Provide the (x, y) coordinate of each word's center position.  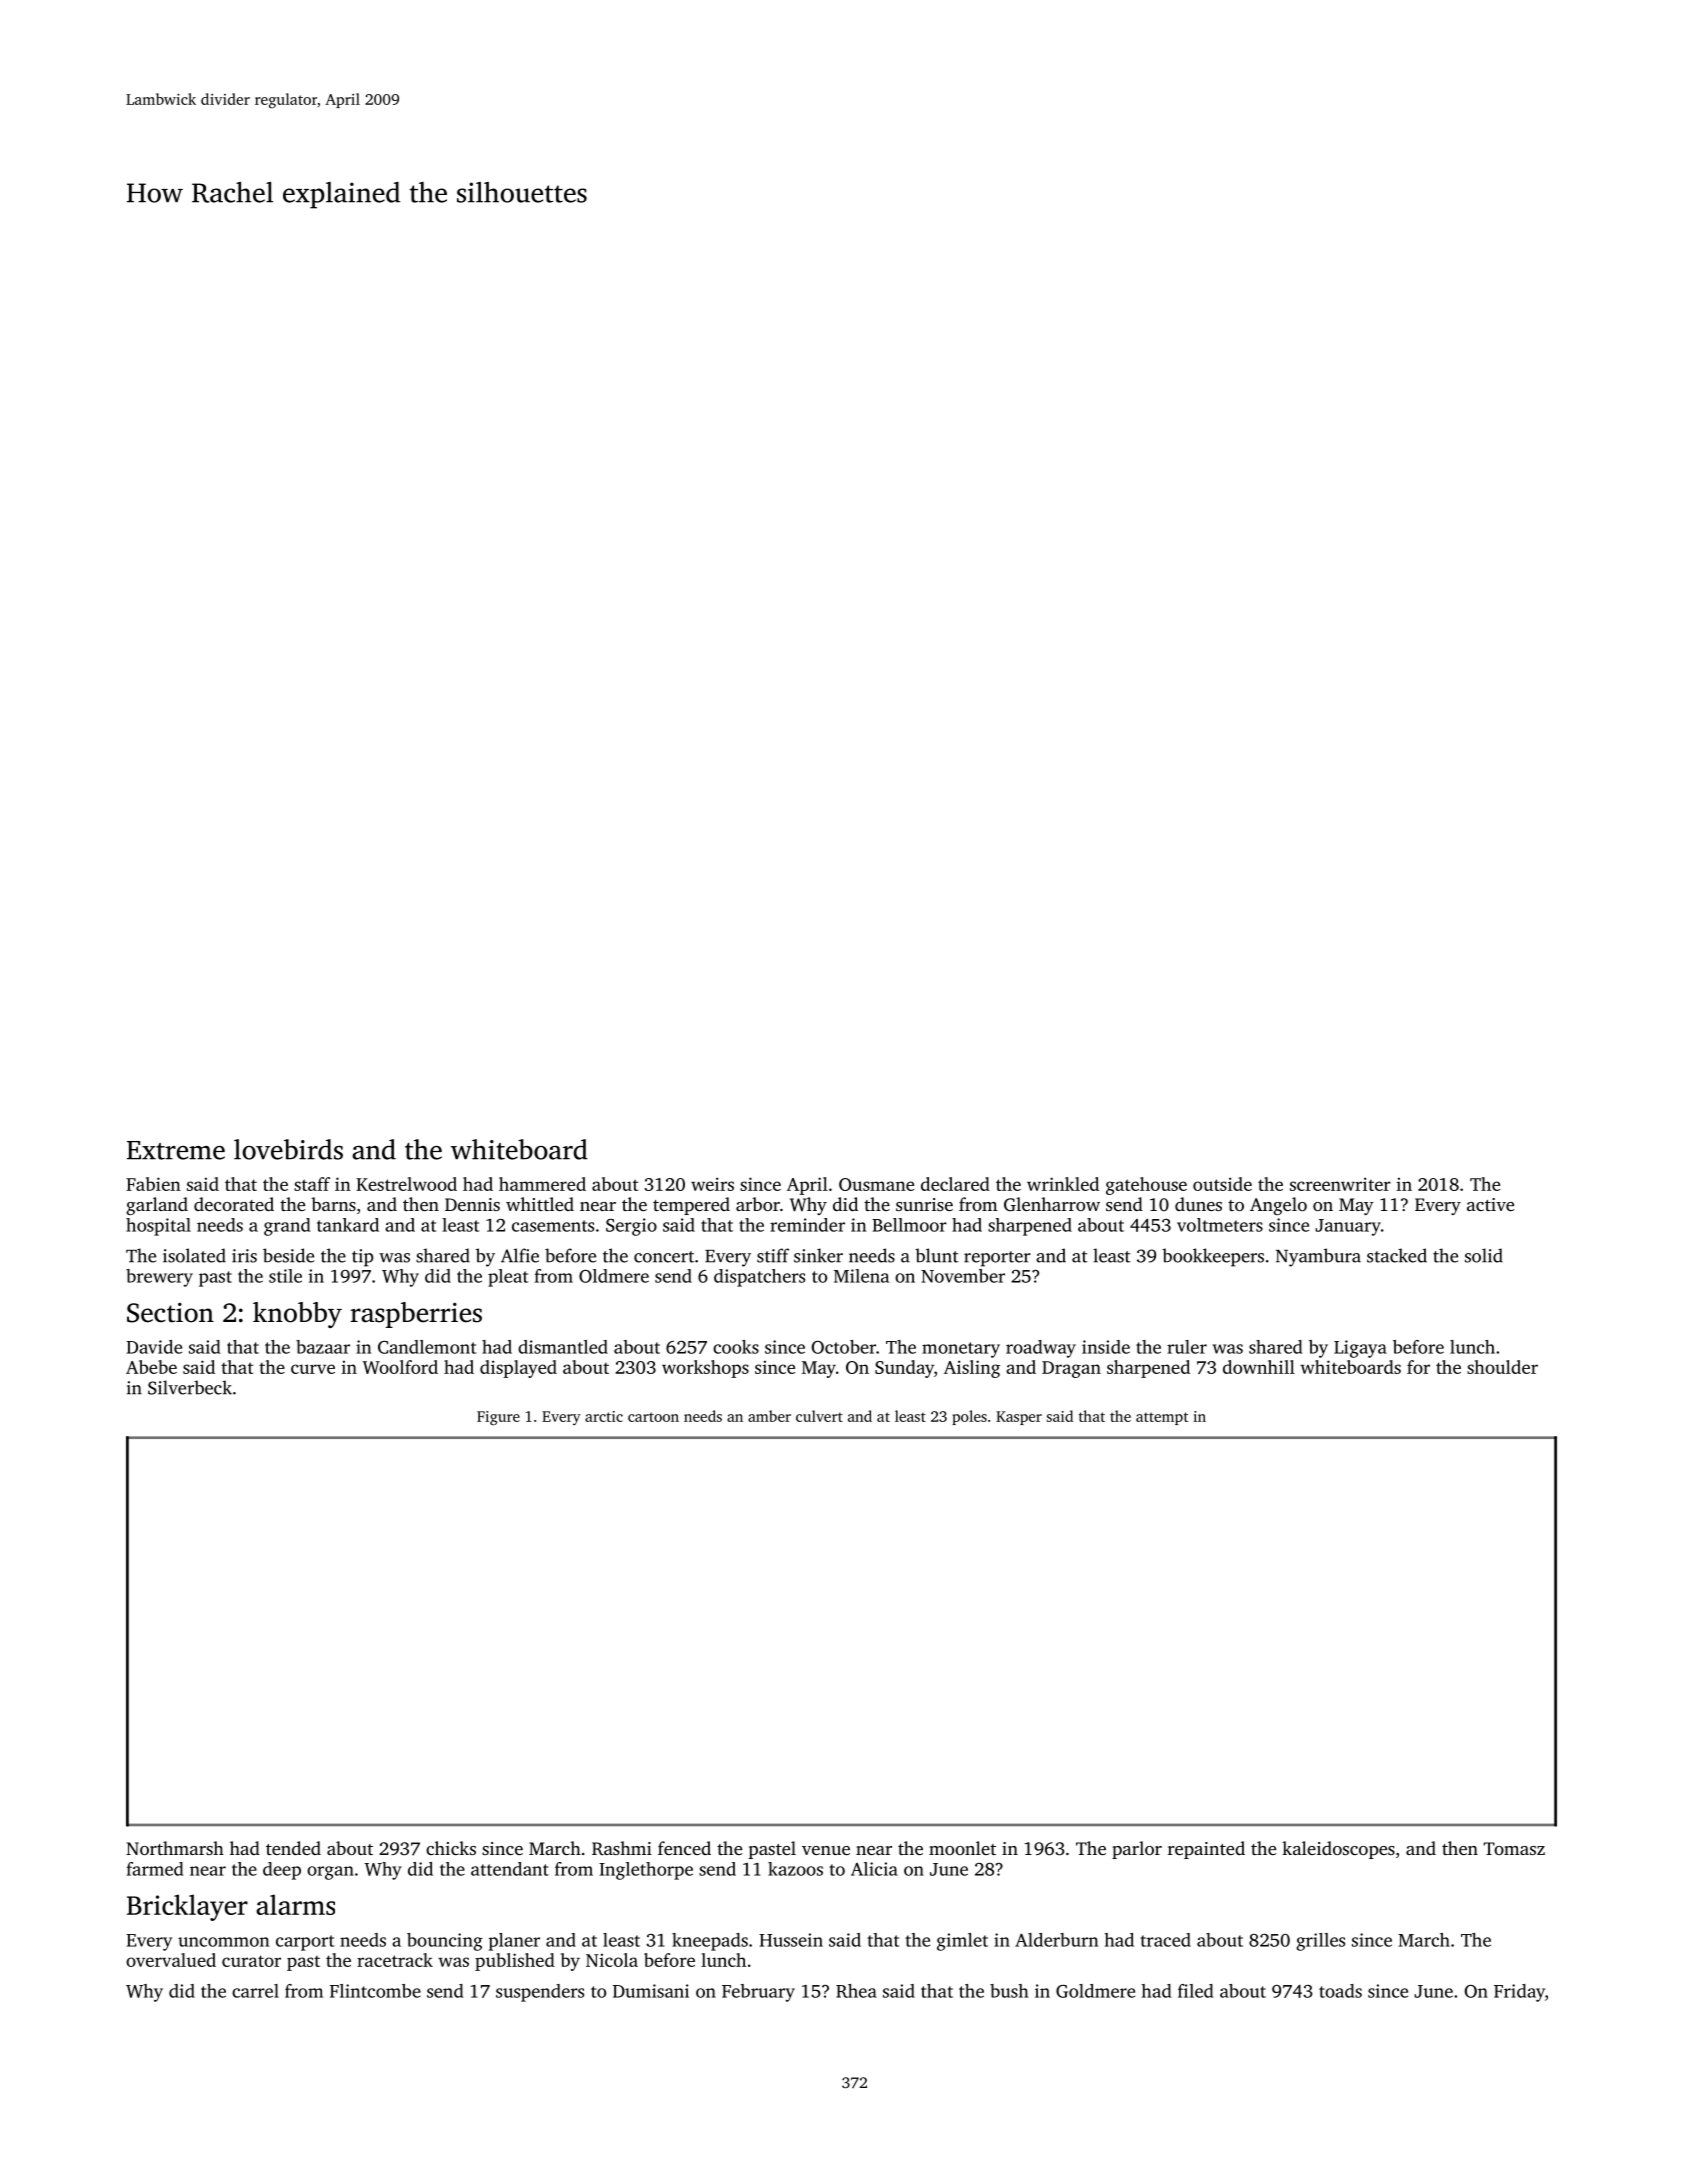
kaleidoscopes (1338, 1850)
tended (293, 1848)
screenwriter (1340, 1184)
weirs (712, 1184)
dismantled (563, 1347)
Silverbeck (190, 1387)
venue (826, 1850)
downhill (1259, 1367)
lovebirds (288, 1149)
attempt (1162, 1418)
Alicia (874, 1869)
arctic (604, 1416)
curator (251, 1961)
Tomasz (1514, 1848)
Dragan (1071, 1369)
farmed (155, 1869)
